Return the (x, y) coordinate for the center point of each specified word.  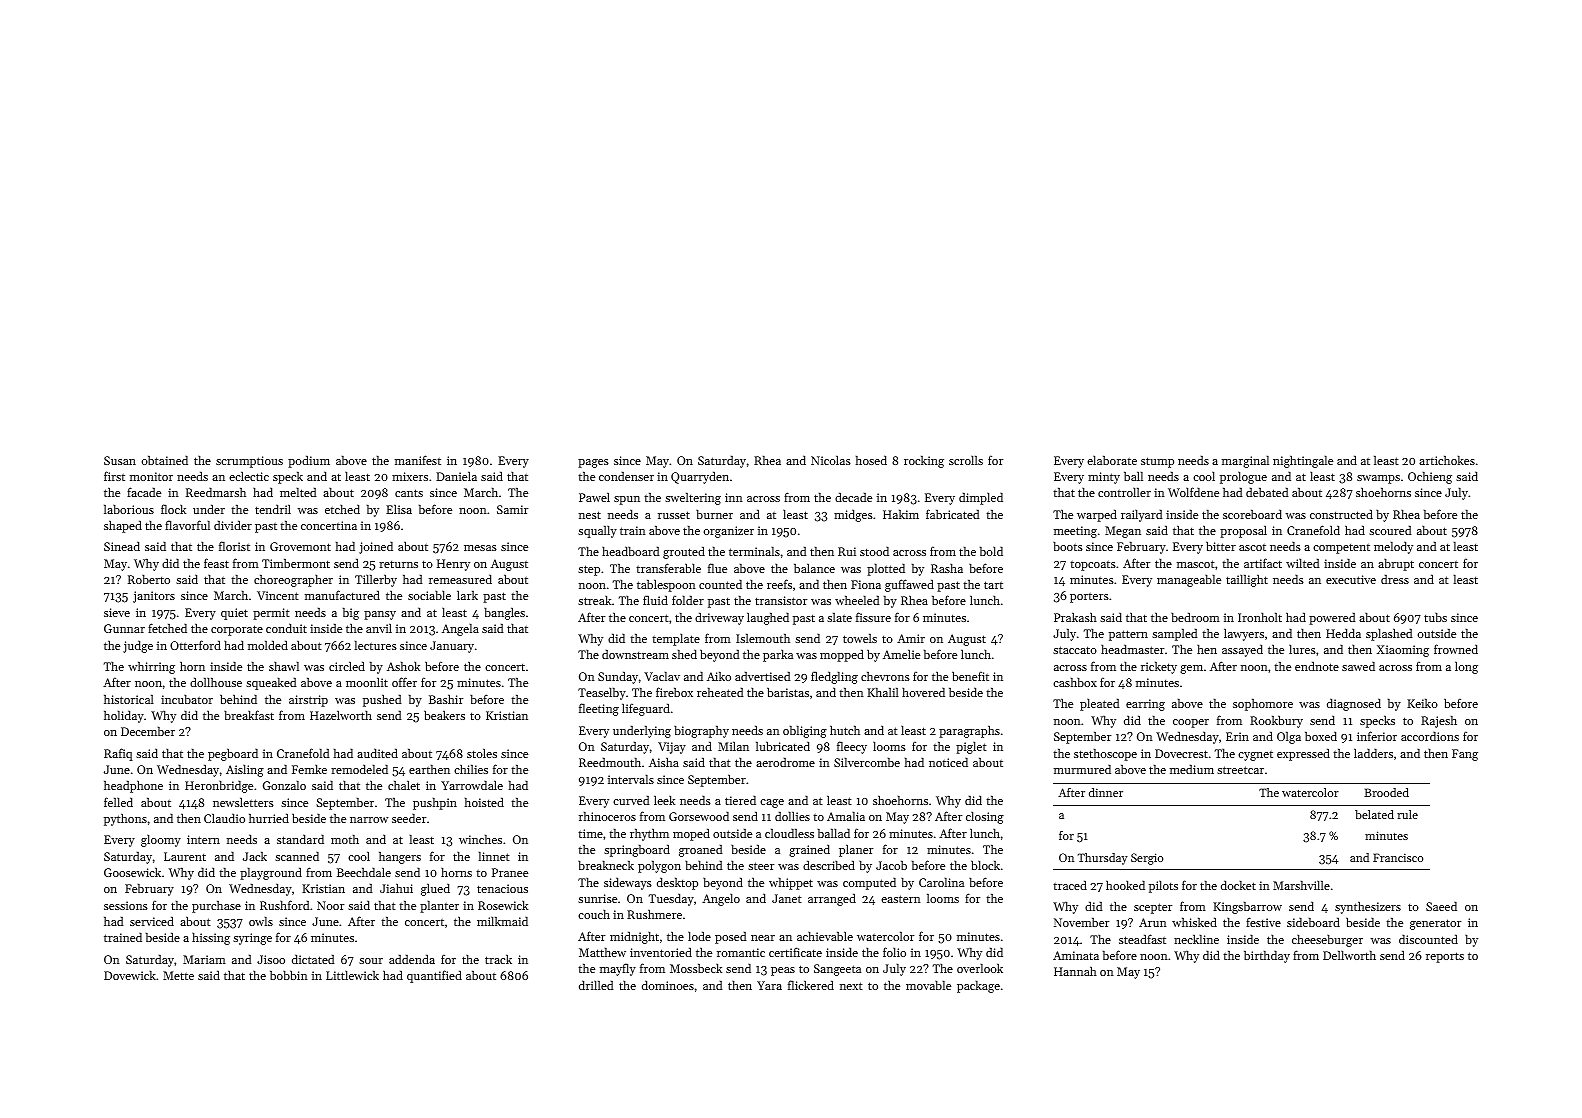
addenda (412, 959)
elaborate (1112, 460)
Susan (120, 460)
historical (129, 699)
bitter (1221, 546)
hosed (871, 460)
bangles (504, 613)
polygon (659, 866)
